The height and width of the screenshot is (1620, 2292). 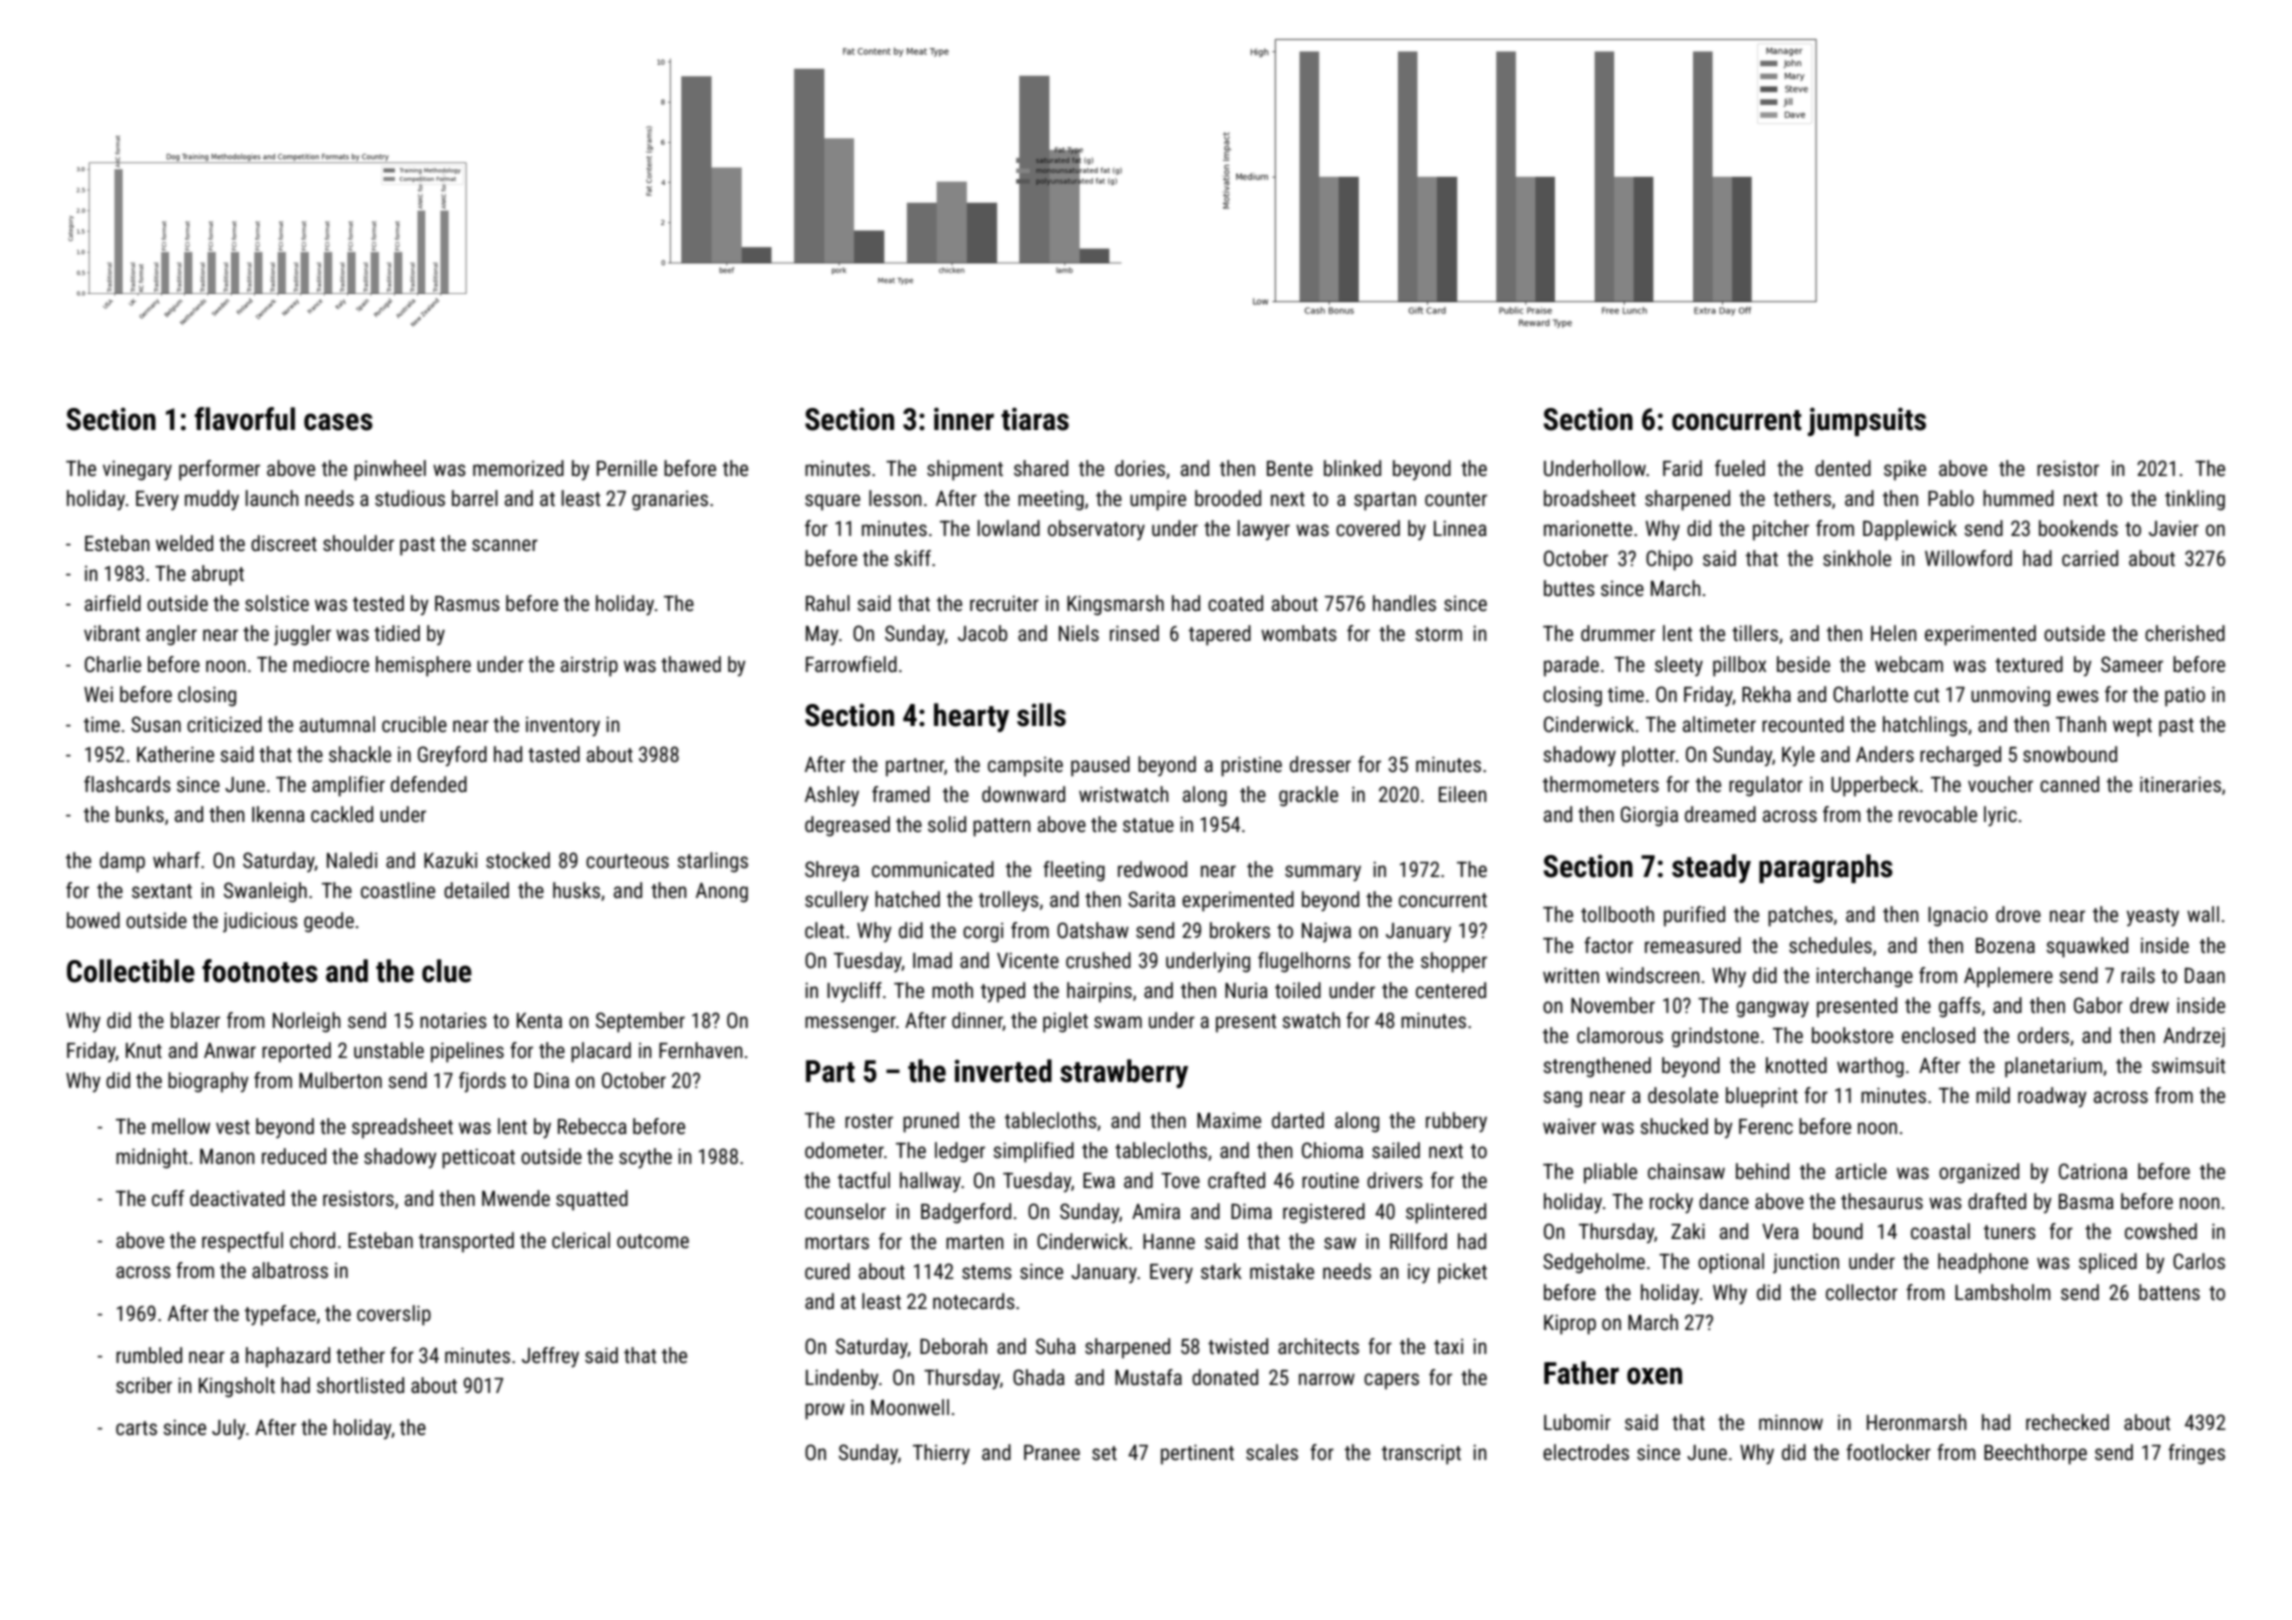 I want to click on pattern, so click(x=1002, y=827).
